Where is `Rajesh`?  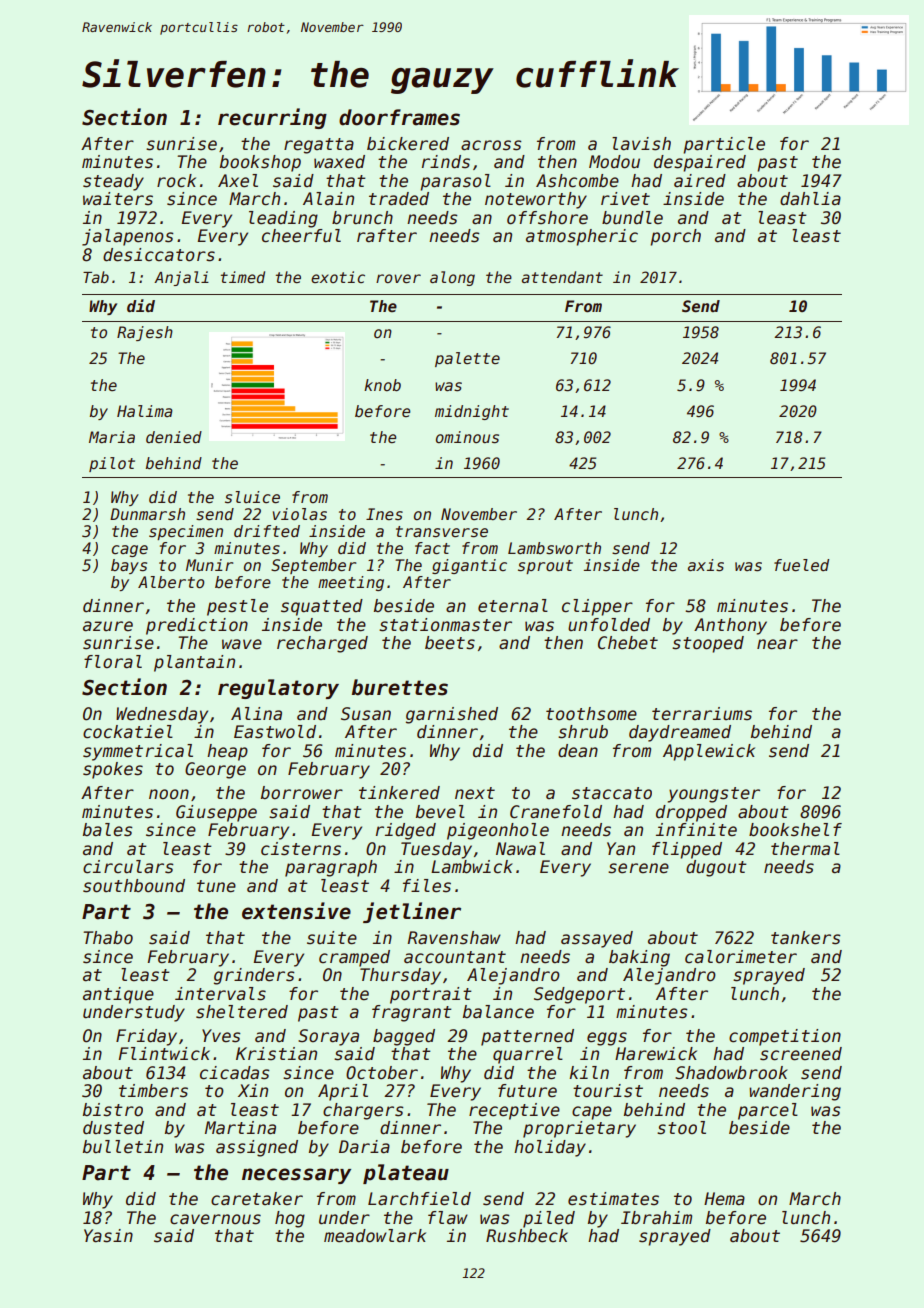
Rajesh is located at coordinates (145, 333).
